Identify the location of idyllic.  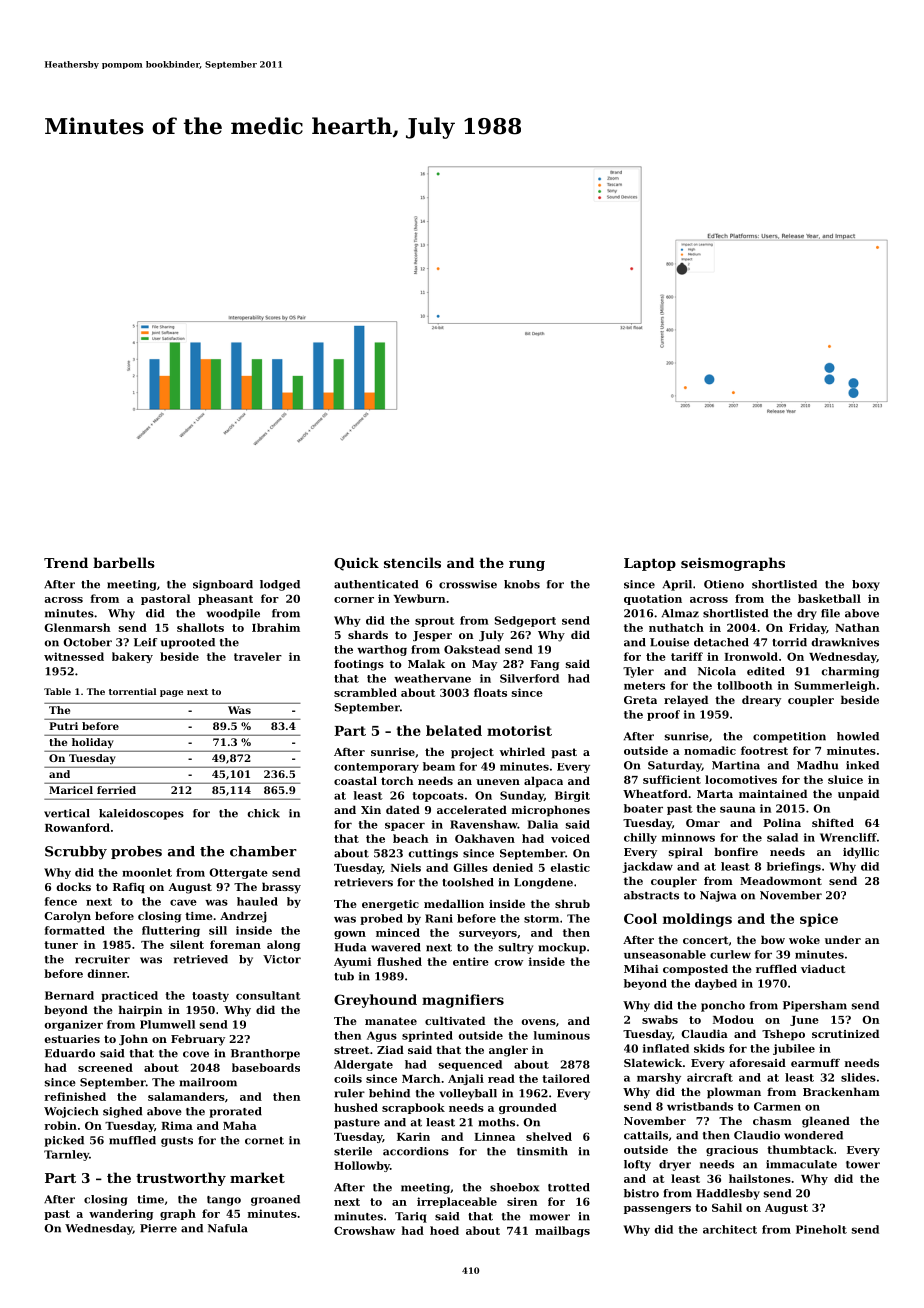
(861, 853).
